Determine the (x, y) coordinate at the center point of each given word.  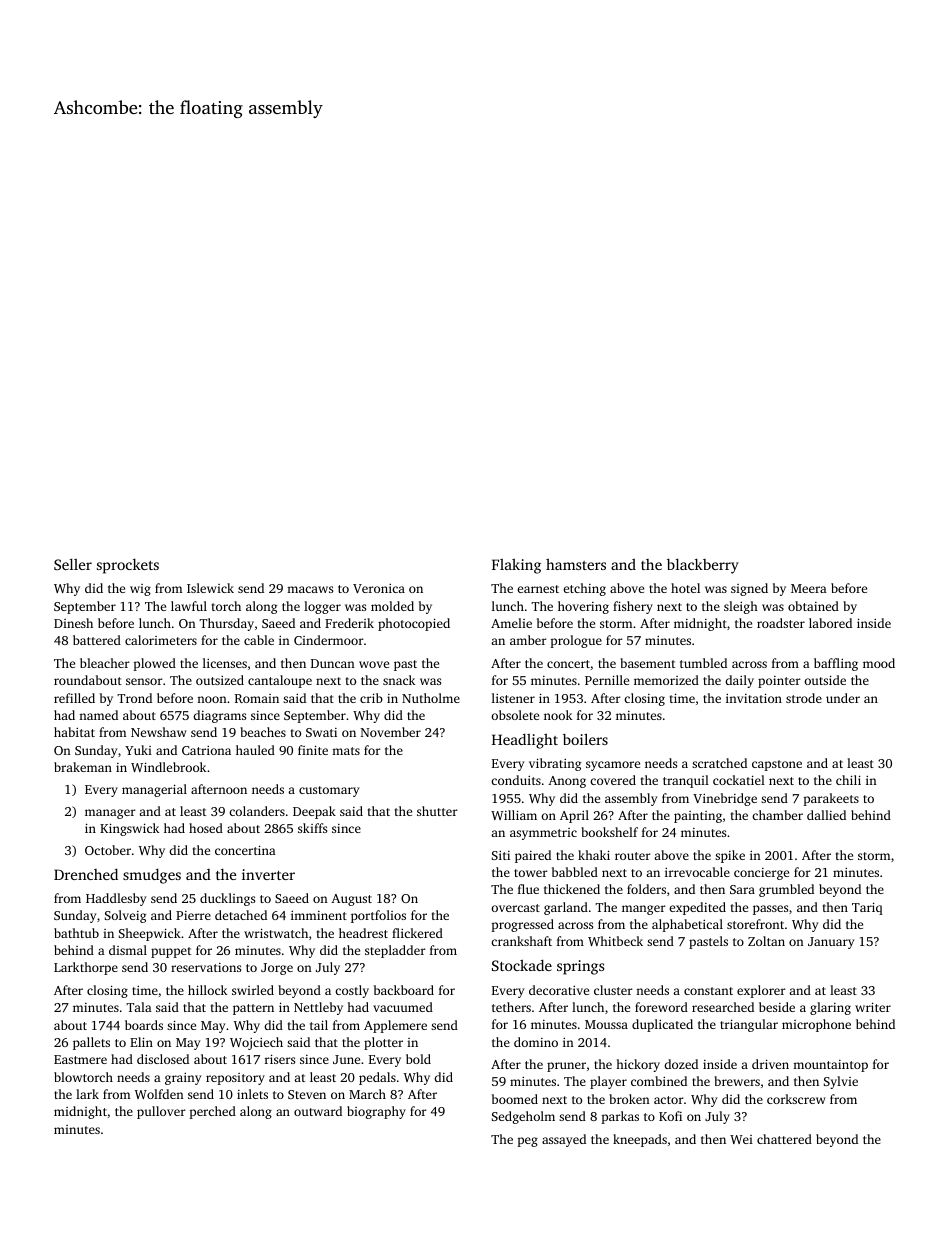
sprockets (128, 566)
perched (212, 1112)
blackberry (703, 566)
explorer (761, 991)
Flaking (516, 566)
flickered (417, 933)
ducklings (227, 899)
